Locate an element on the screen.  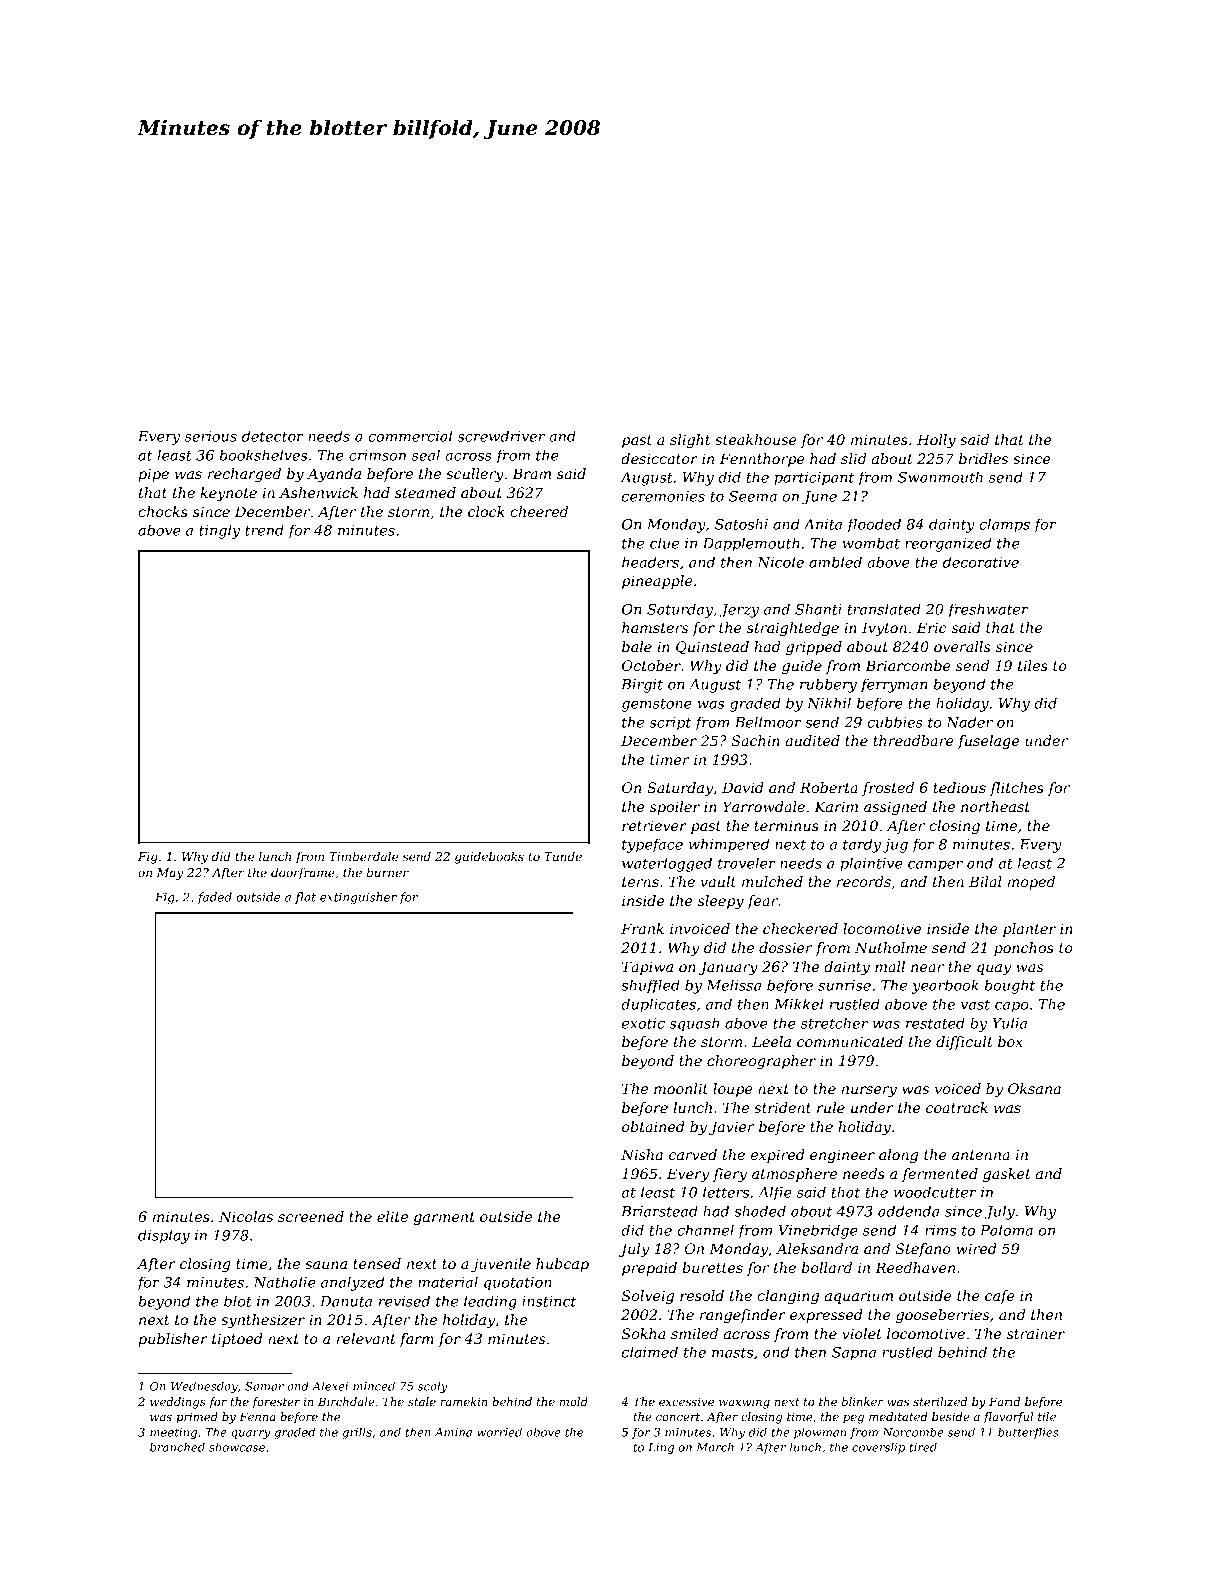
elite is located at coordinates (392, 1216).
